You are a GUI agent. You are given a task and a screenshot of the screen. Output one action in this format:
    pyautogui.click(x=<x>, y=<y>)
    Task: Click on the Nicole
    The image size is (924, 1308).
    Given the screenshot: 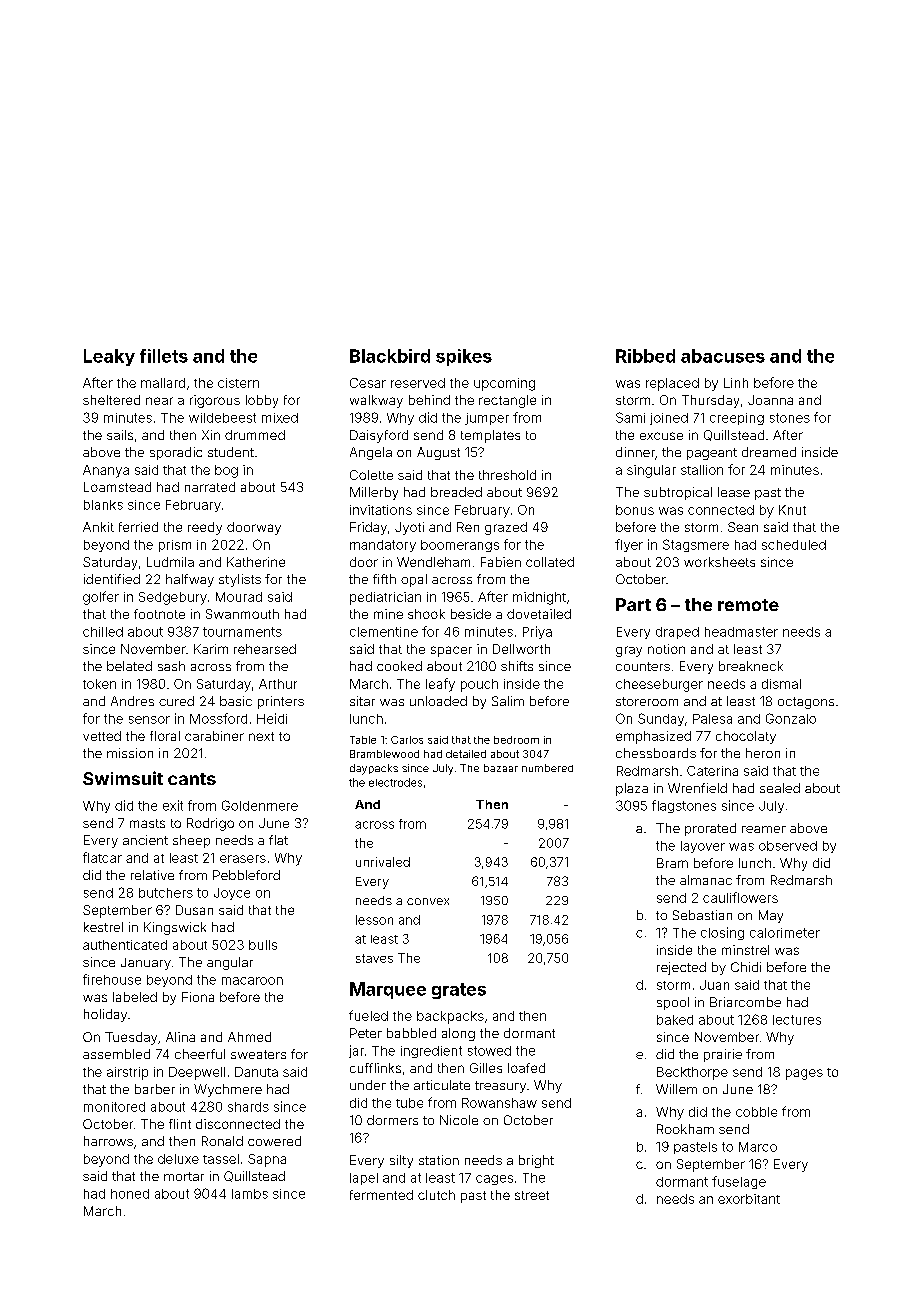 What is the action you would take?
    pyautogui.click(x=459, y=1120)
